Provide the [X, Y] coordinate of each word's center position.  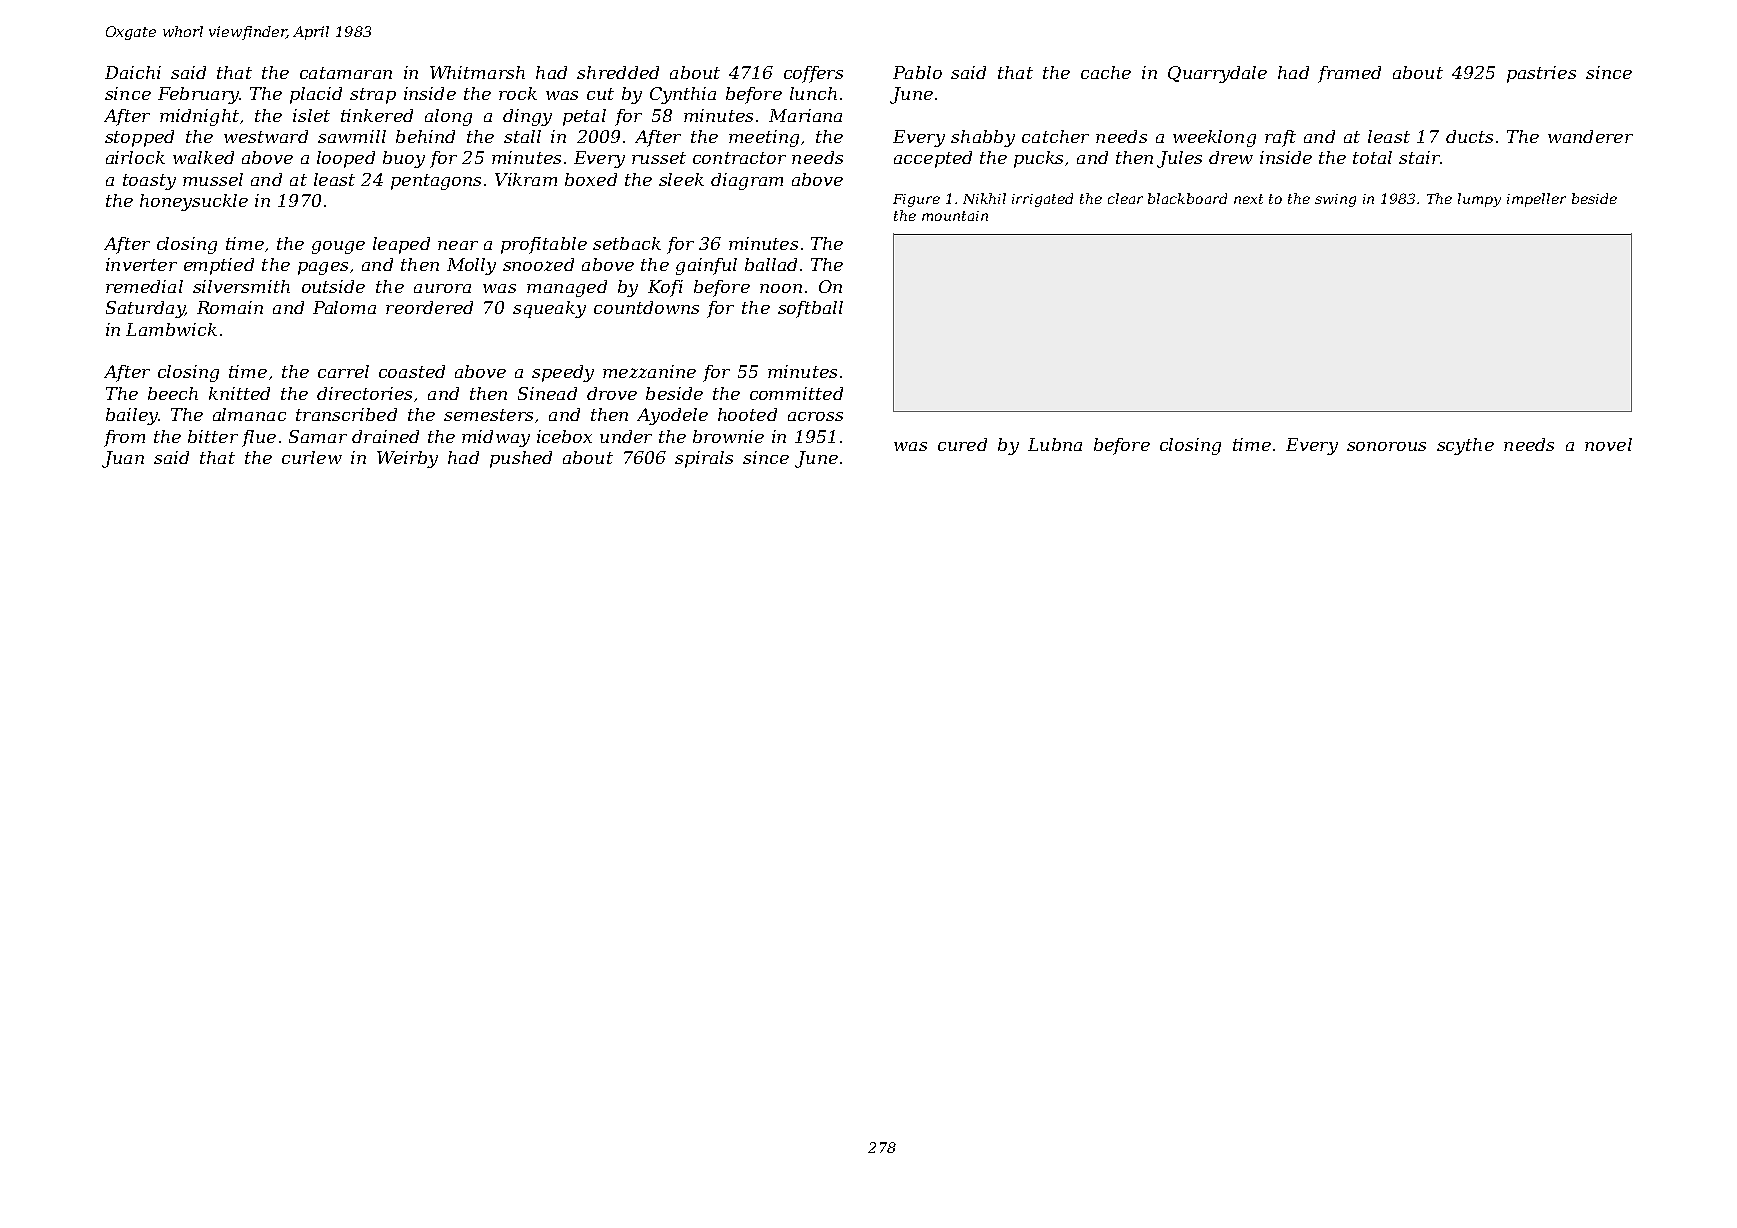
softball [810, 309]
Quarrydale [1217, 74]
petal [584, 117]
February [198, 95]
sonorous [1386, 446]
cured [962, 444]
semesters [488, 415]
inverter [141, 264]
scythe [1465, 446]
